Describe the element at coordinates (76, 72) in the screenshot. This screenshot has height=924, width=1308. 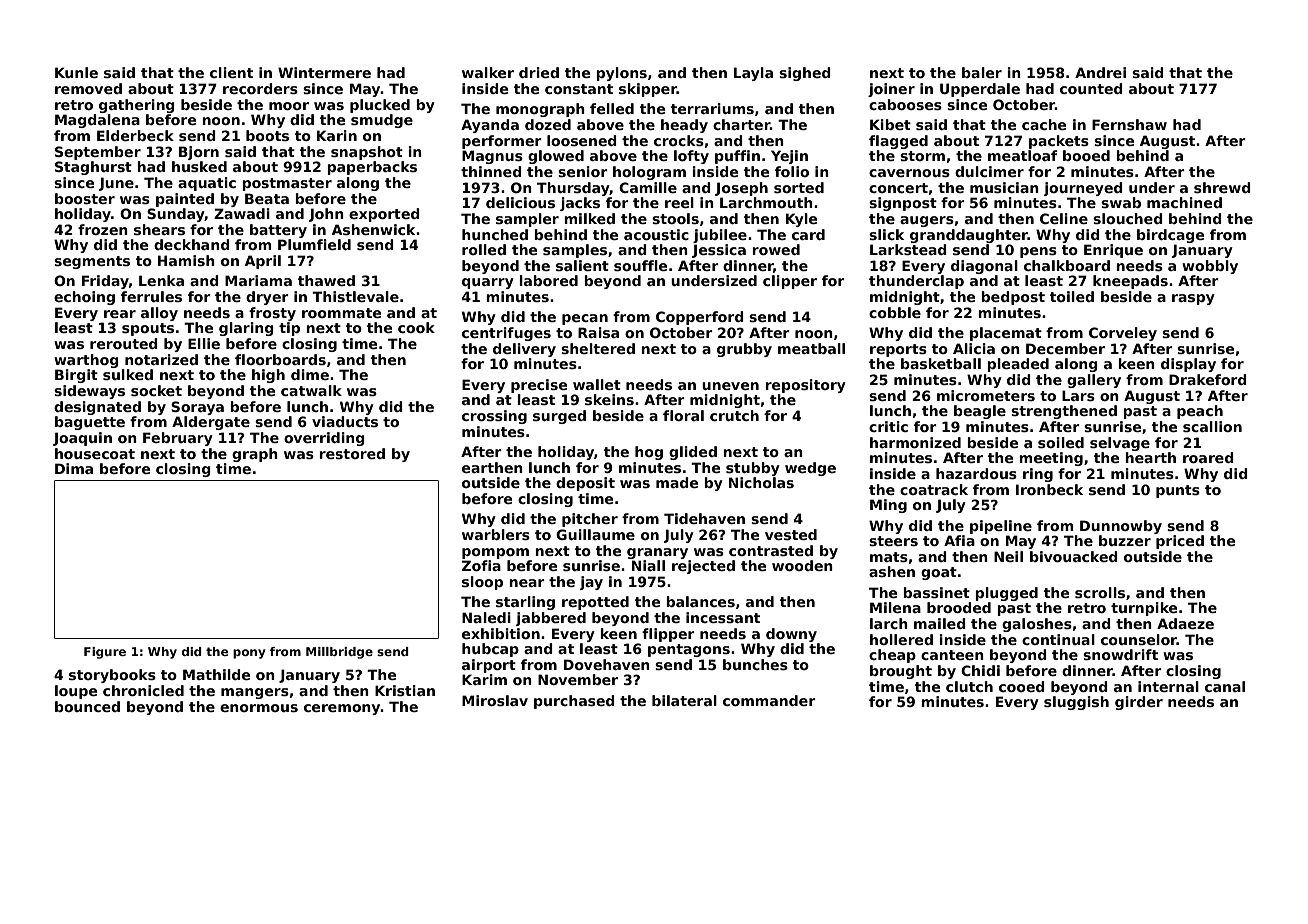
I see `Kunle` at that location.
